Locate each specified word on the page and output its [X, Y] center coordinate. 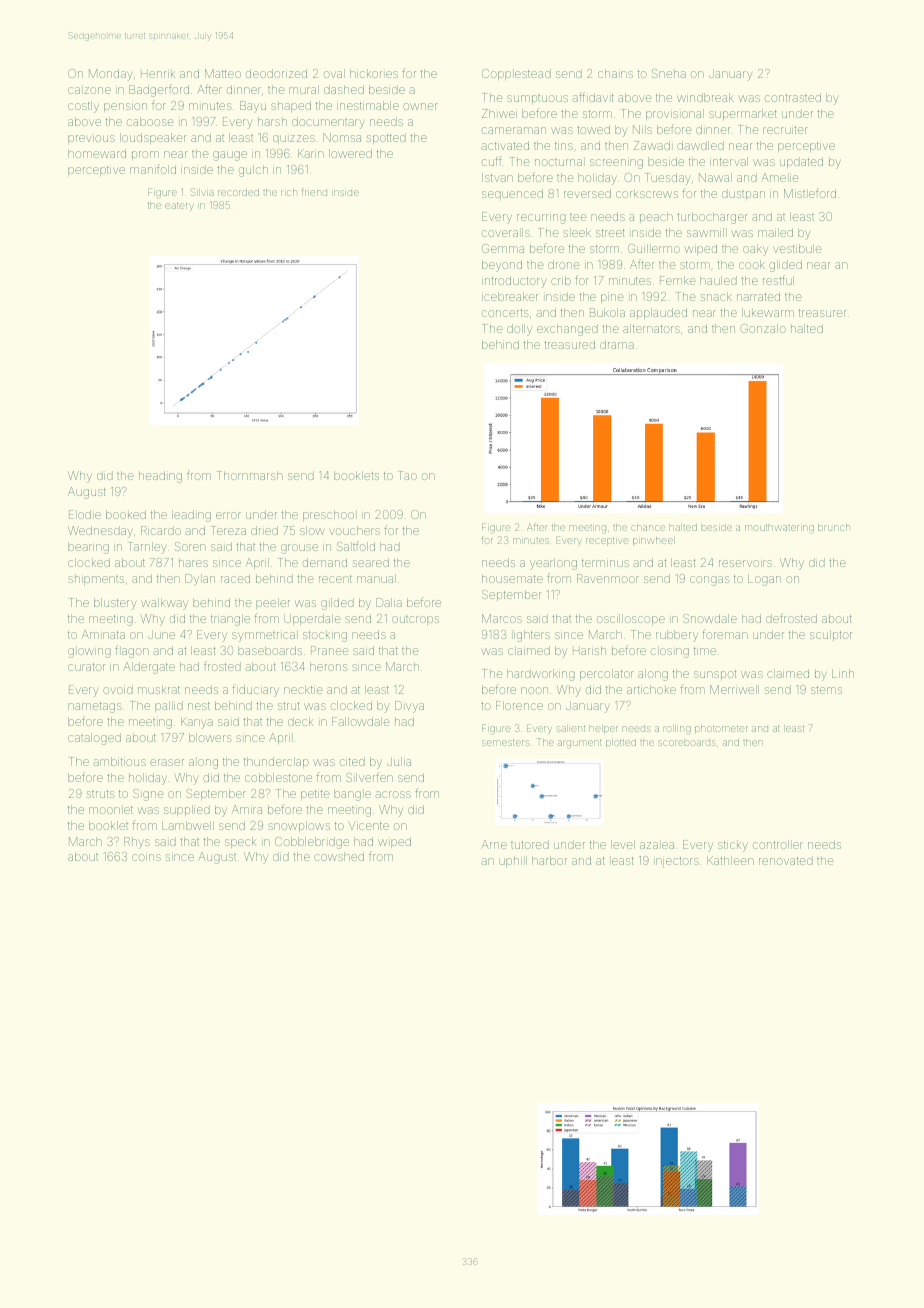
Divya [409, 707]
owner [420, 106]
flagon [132, 651]
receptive [607, 542]
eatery [179, 206]
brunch [833, 527]
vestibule [797, 248]
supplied [187, 810]
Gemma [503, 248]
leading [191, 516]
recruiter [785, 130]
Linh [843, 673]
